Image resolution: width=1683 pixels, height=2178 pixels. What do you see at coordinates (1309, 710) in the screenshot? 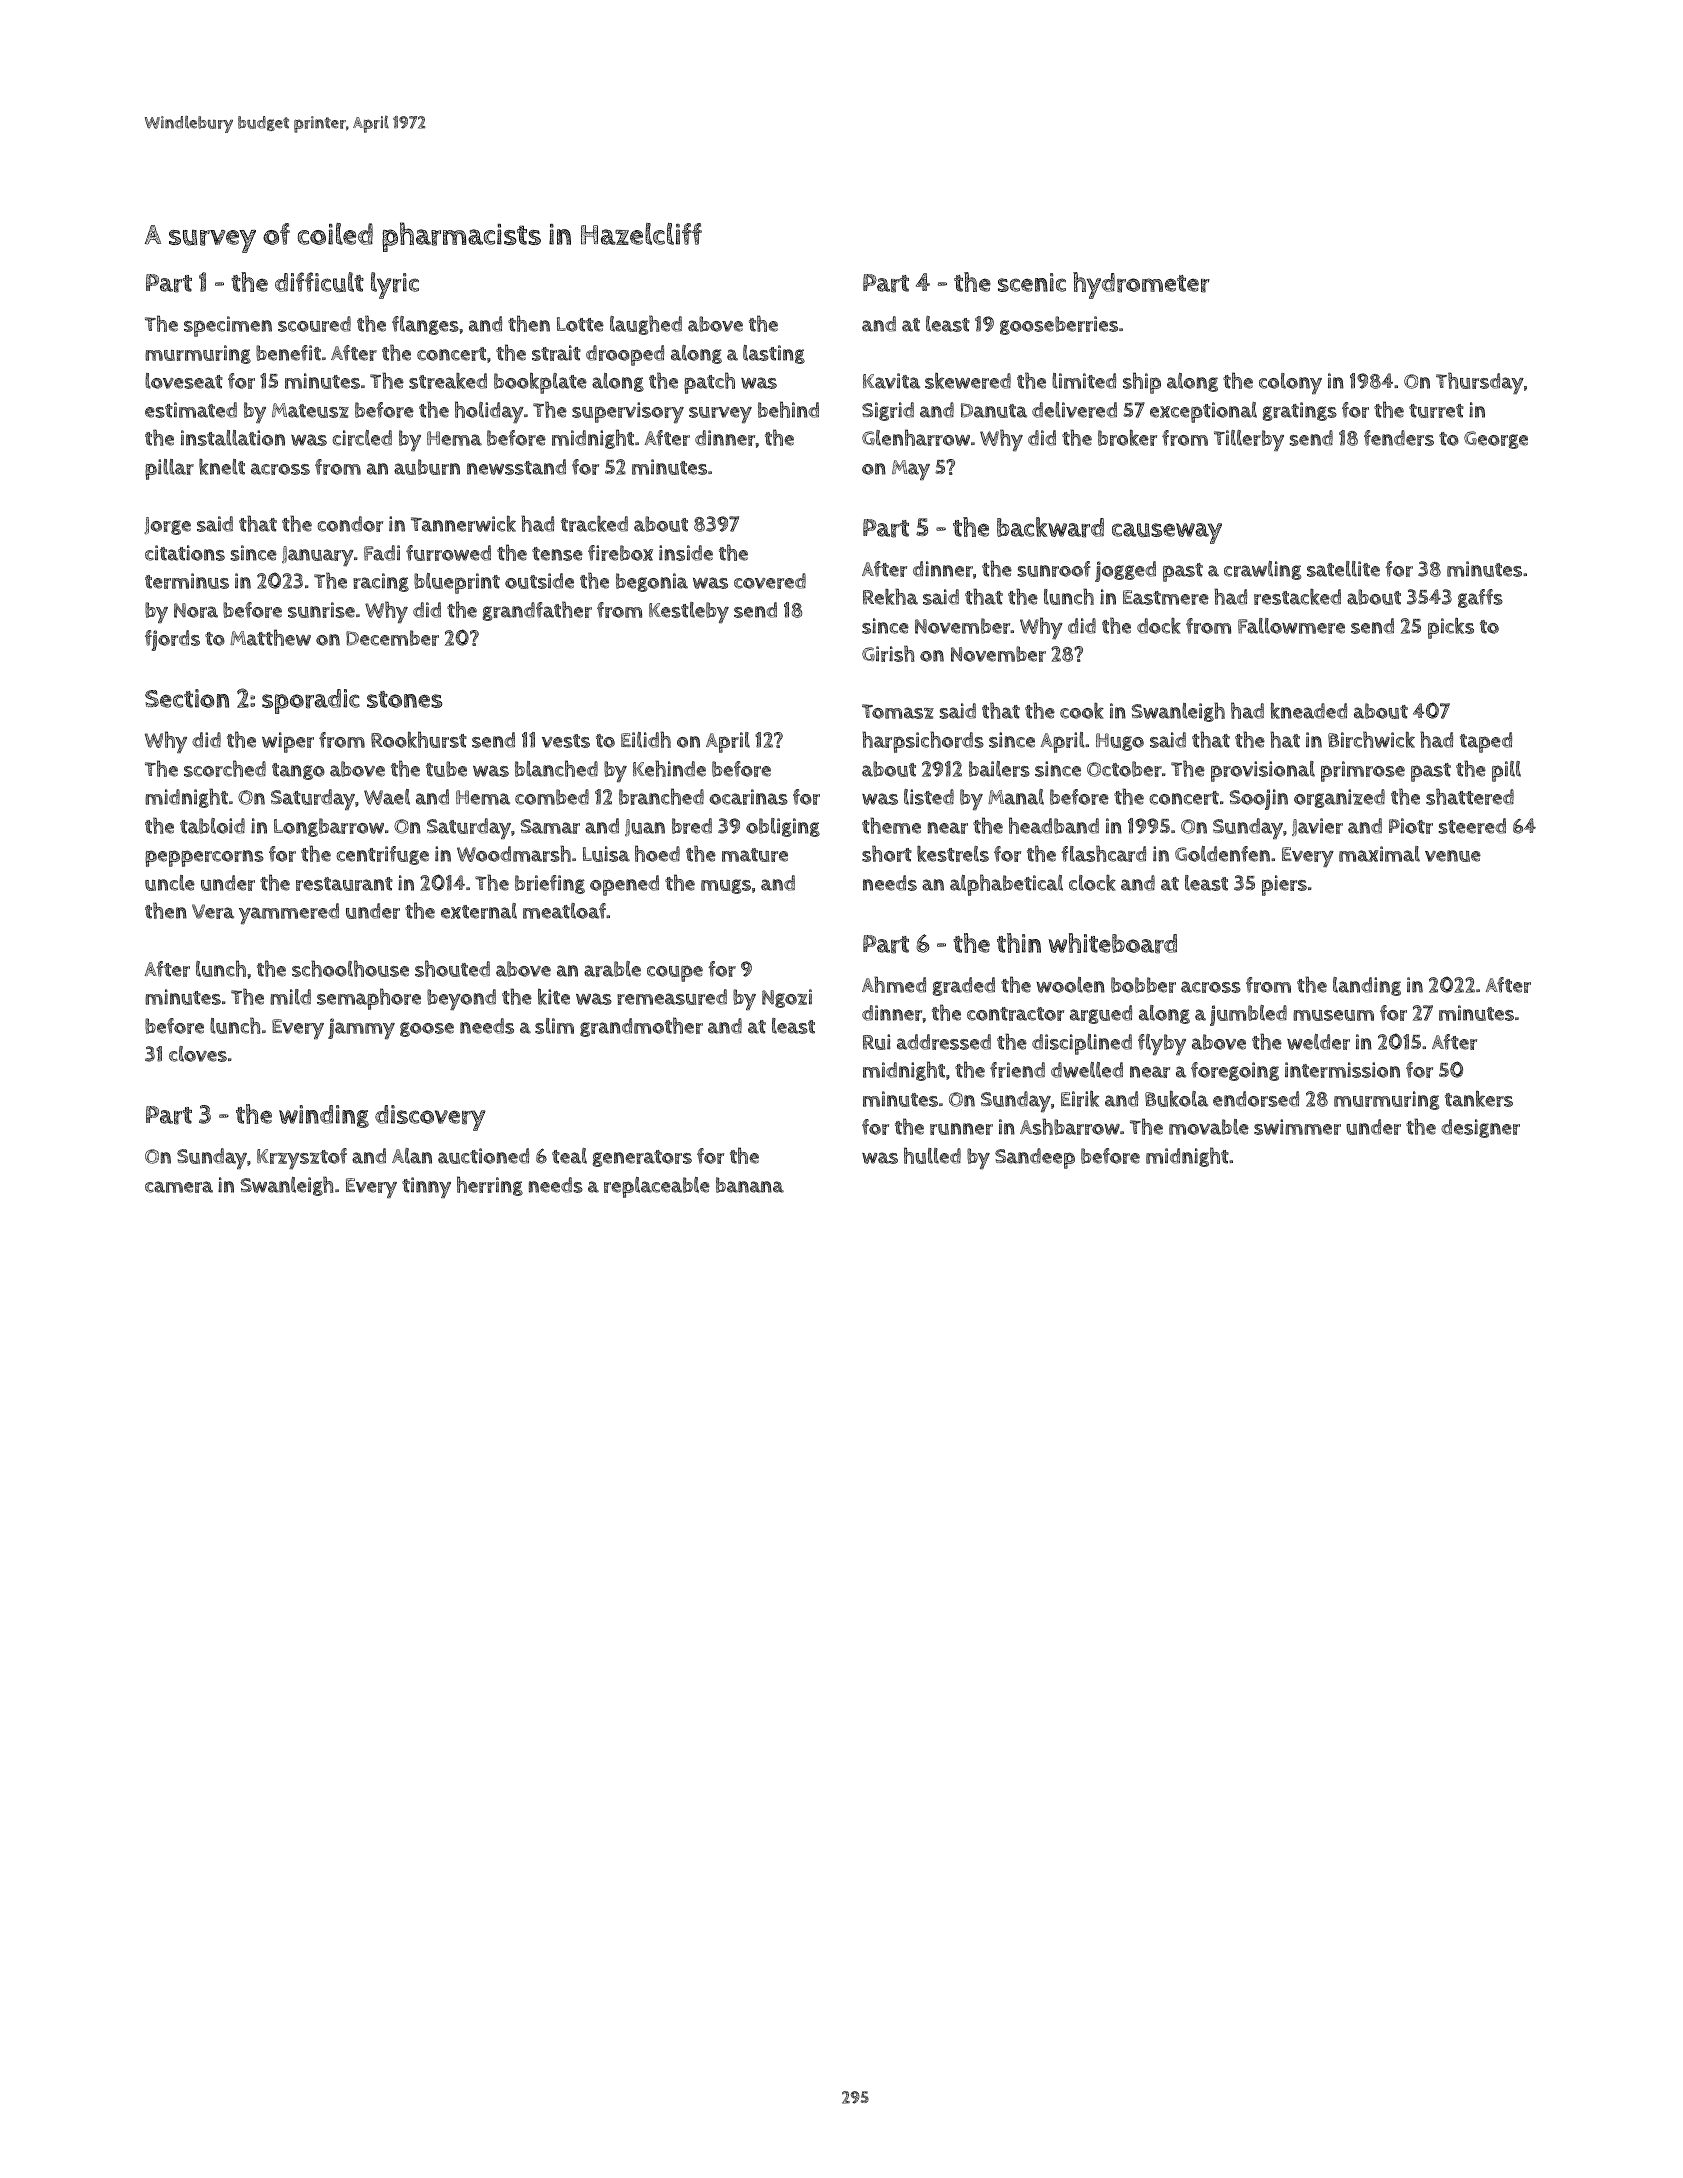
I see `kneaded` at bounding box center [1309, 710].
